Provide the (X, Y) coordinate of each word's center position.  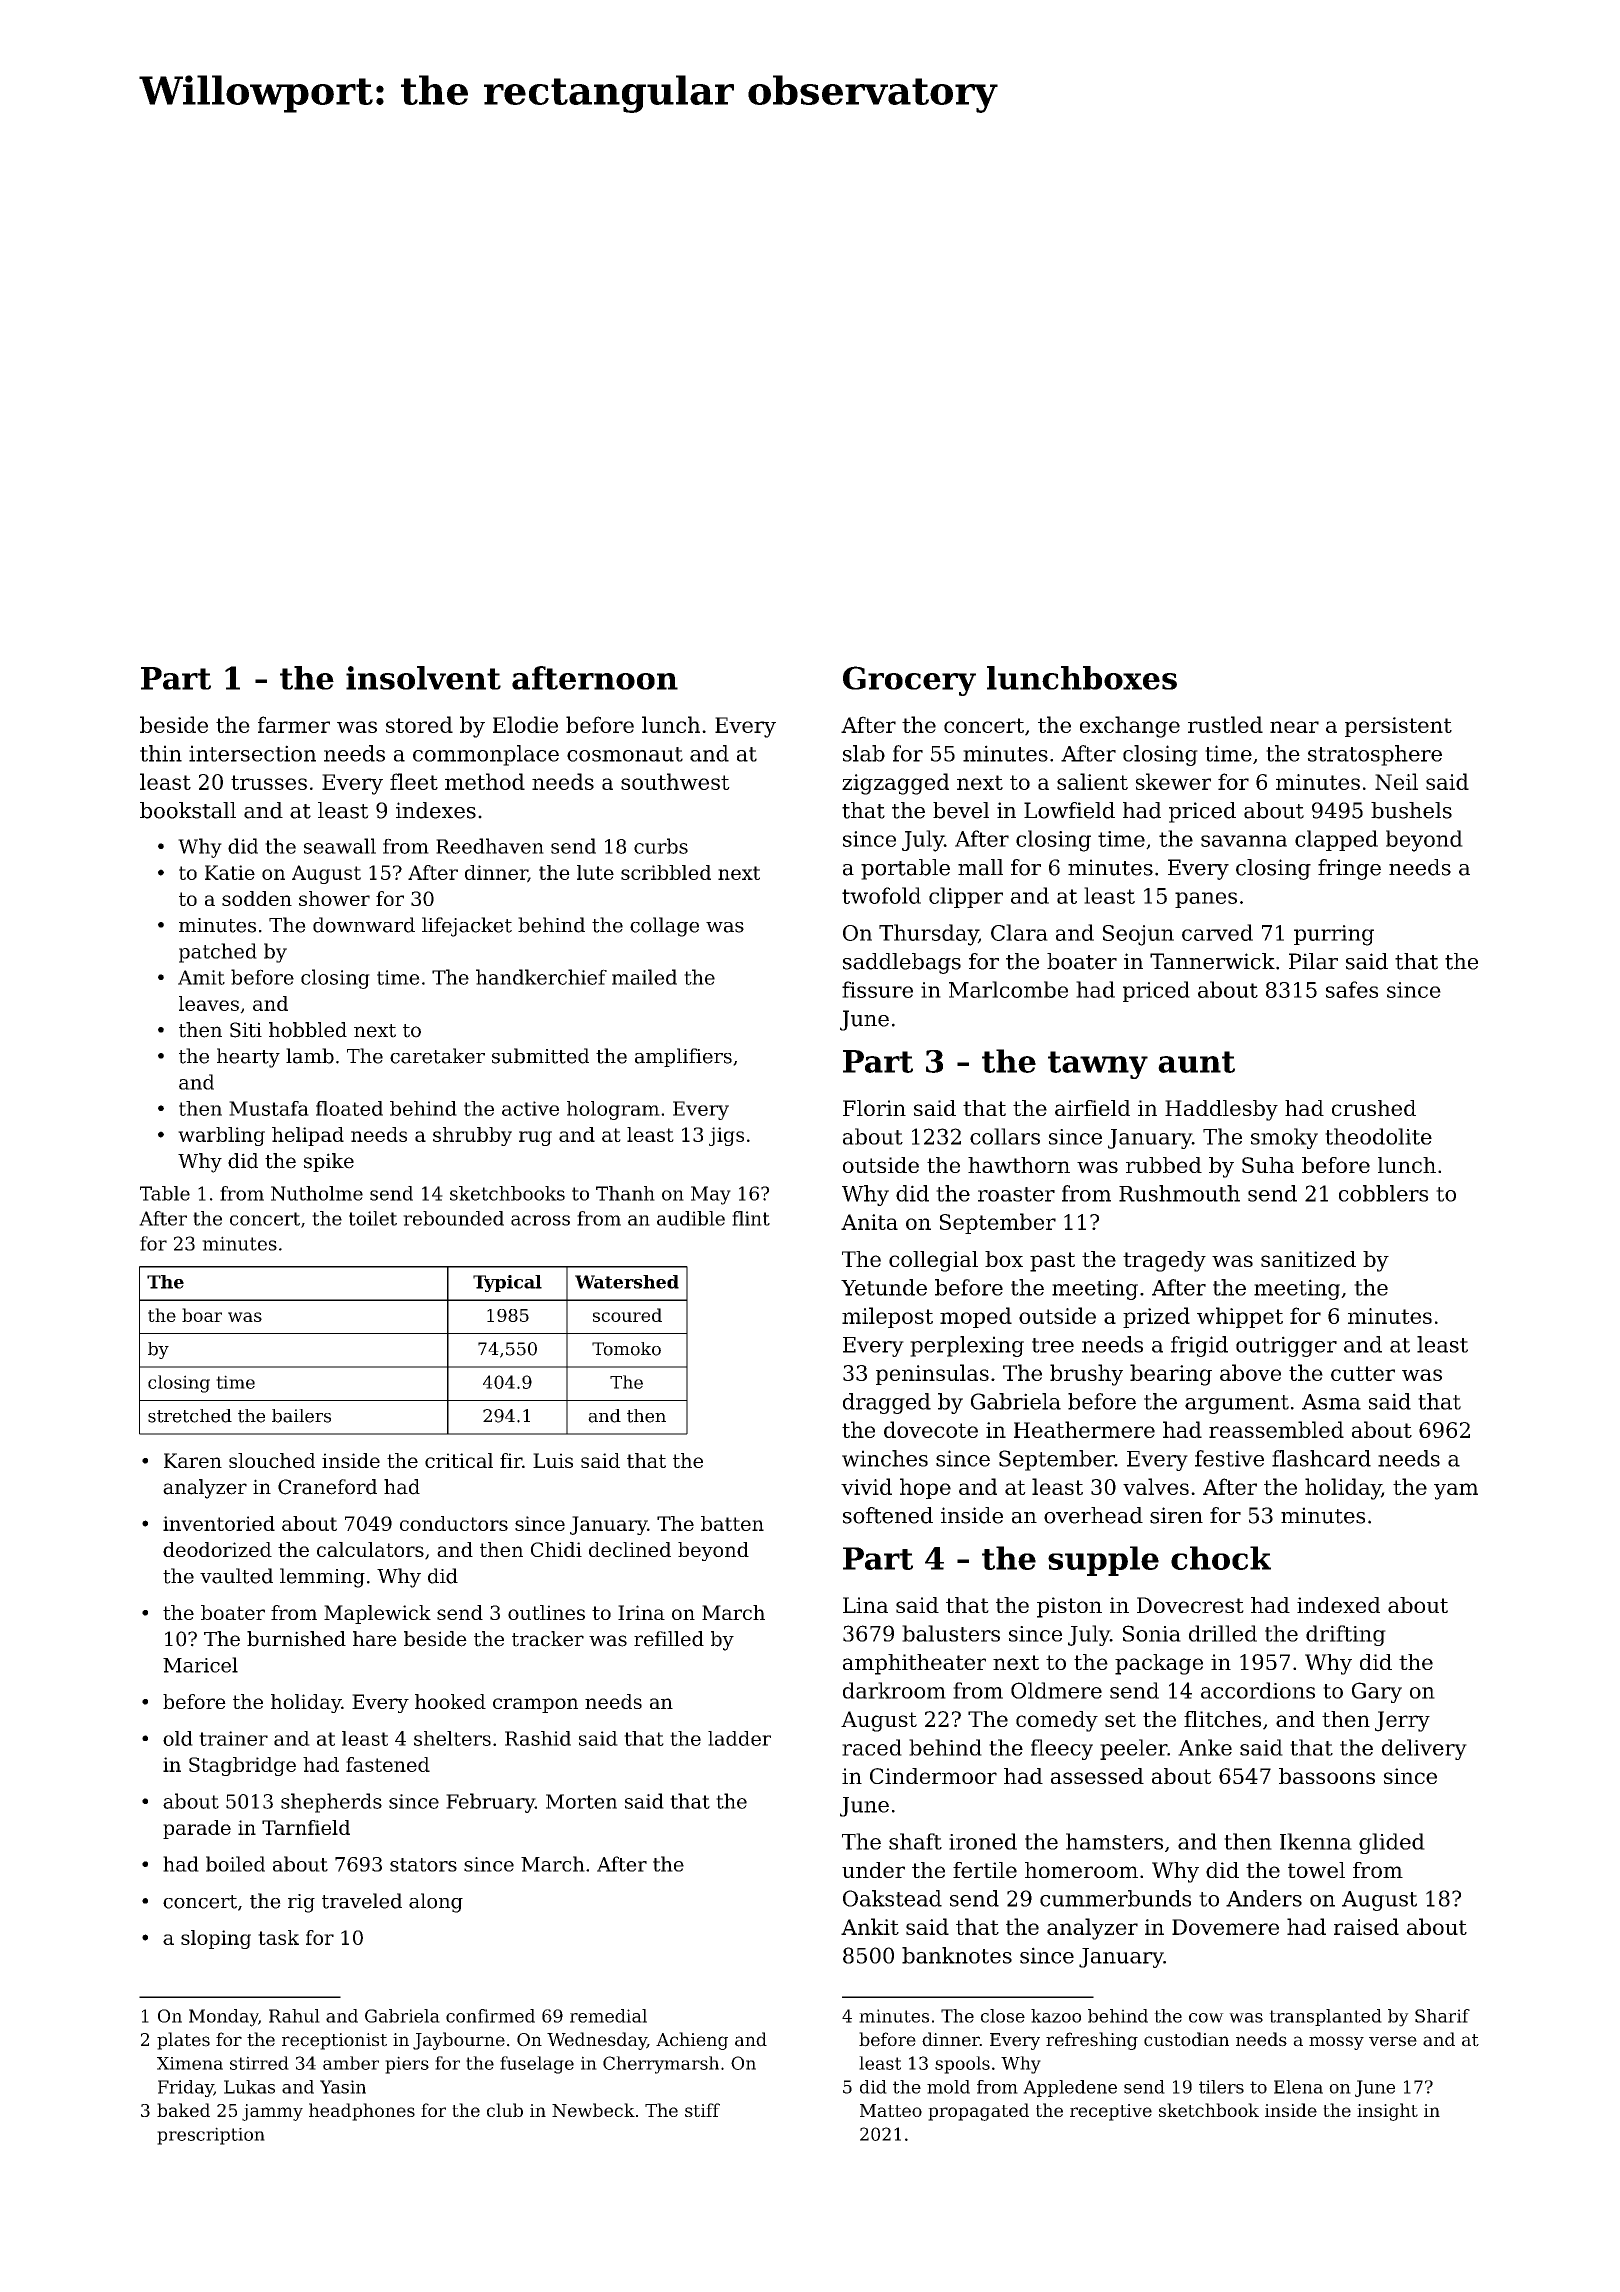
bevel (961, 810)
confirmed (490, 2016)
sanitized (1308, 1259)
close (1003, 2016)
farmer (294, 724)
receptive (1111, 2112)
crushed (1374, 1108)
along (436, 1903)
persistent (1398, 727)
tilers (1221, 2087)
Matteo (891, 2110)
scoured (627, 1315)
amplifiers (683, 1057)
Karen (193, 1460)
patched (218, 953)
